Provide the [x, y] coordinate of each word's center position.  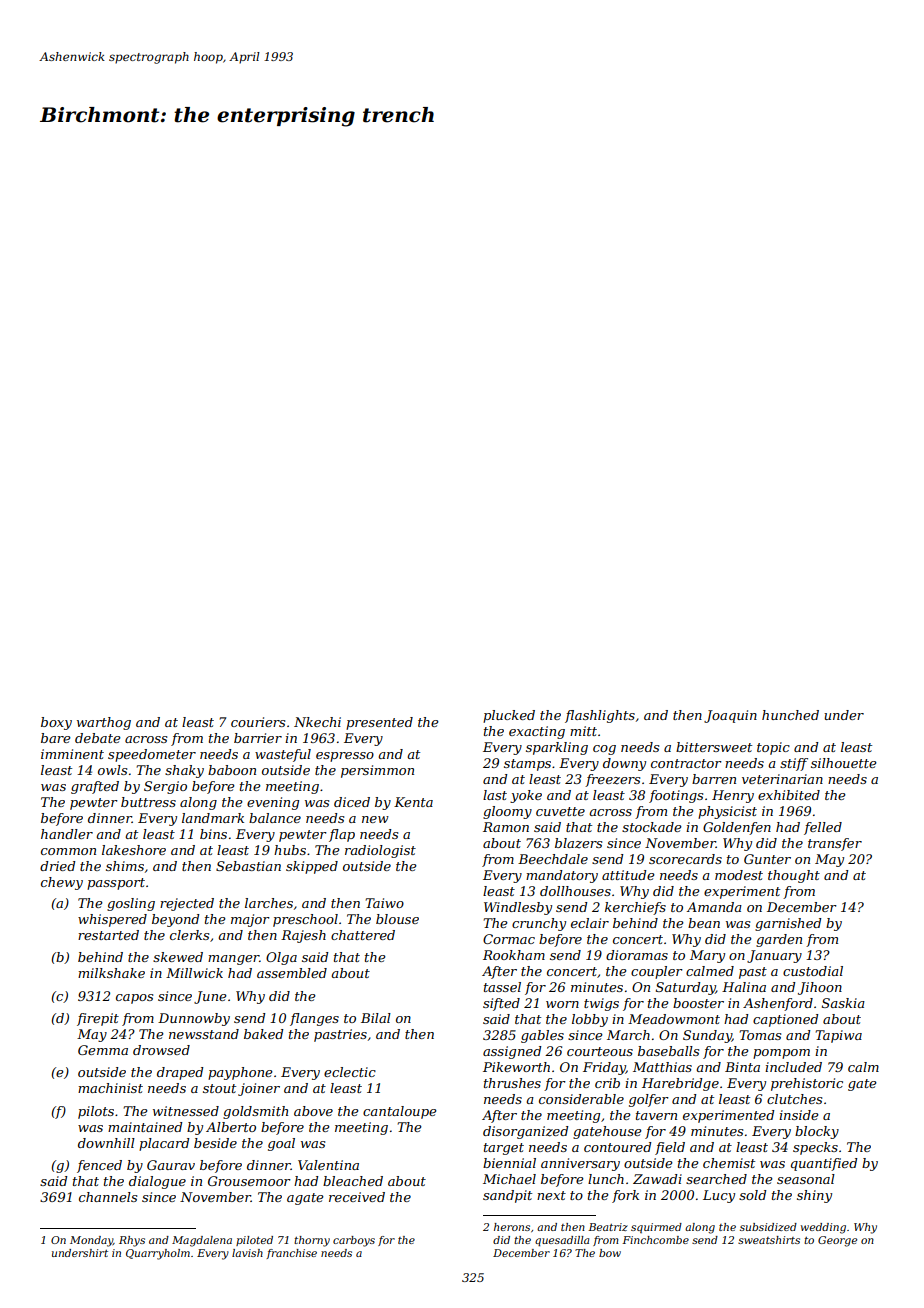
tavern [656, 1115]
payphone [240, 1073]
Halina [744, 987]
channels [108, 1197]
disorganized [525, 1132]
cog [604, 750]
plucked [509, 716]
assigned [512, 1052]
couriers [258, 722]
